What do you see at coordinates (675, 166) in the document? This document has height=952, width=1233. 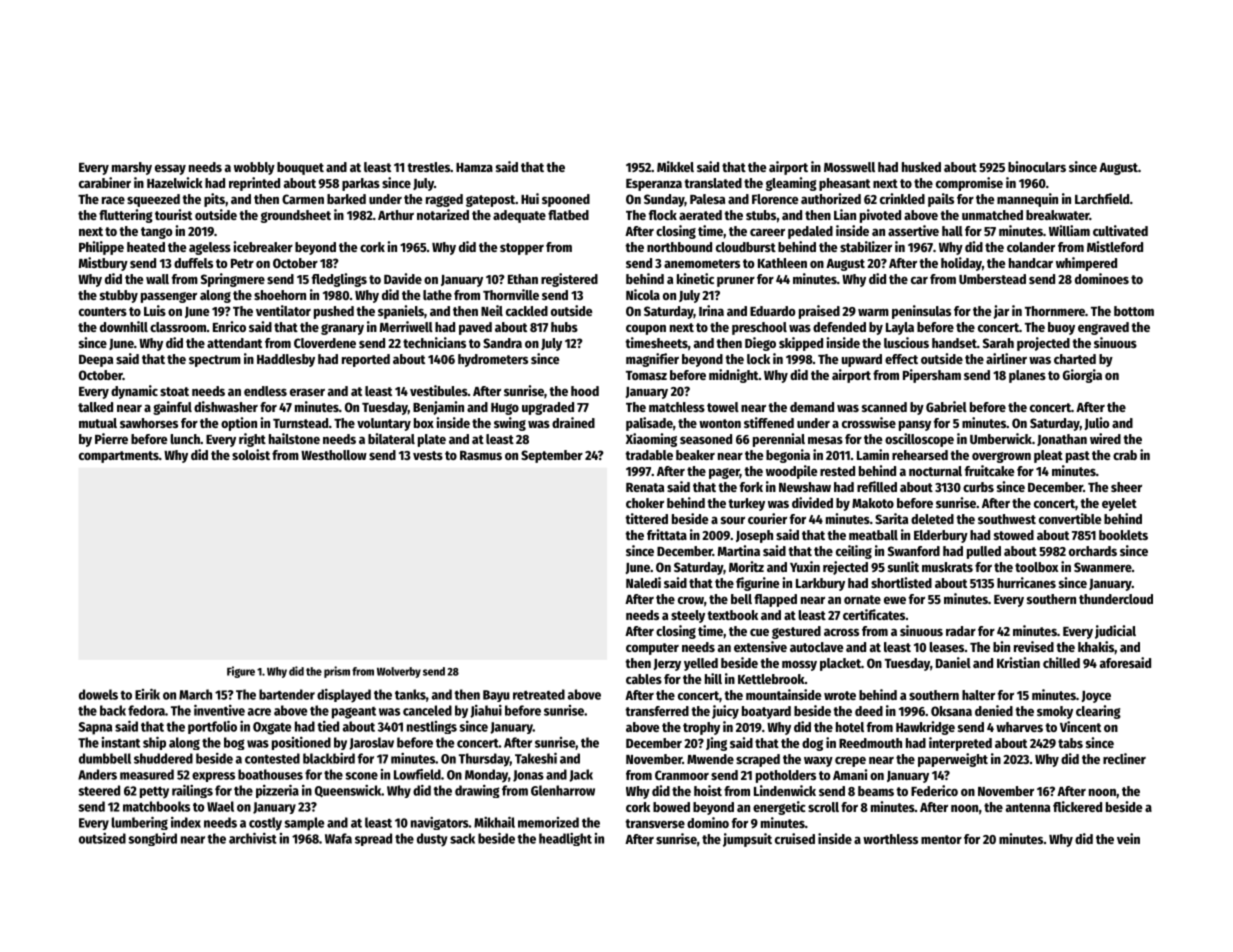 I see `Mikkel` at bounding box center [675, 166].
